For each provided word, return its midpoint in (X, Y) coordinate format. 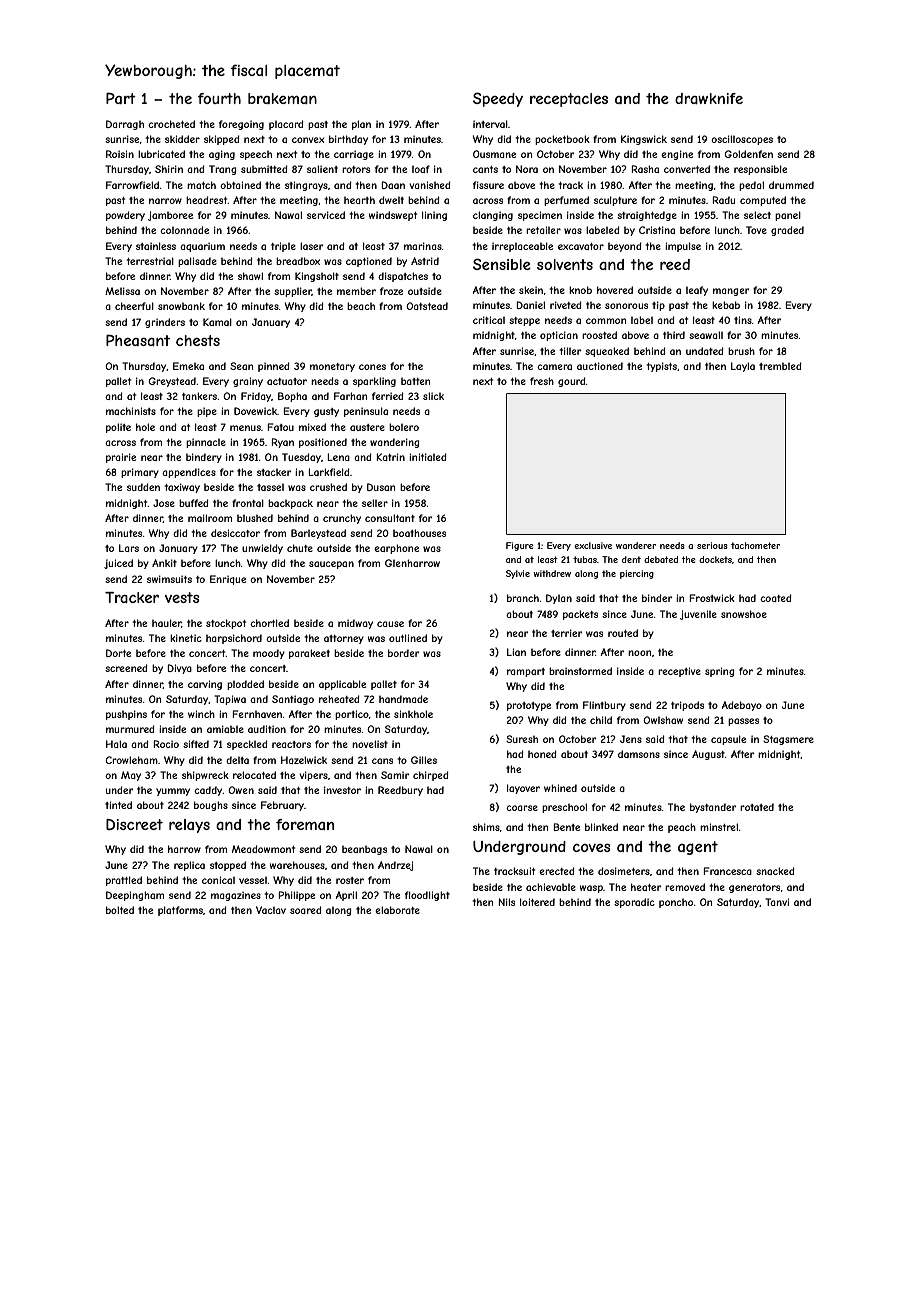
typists (661, 367)
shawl (250, 276)
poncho (676, 903)
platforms (180, 911)
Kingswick (644, 140)
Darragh (125, 125)
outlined (408, 638)
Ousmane (494, 154)
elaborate (397, 910)
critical (489, 320)
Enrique (228, 580)
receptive (679, 672)
